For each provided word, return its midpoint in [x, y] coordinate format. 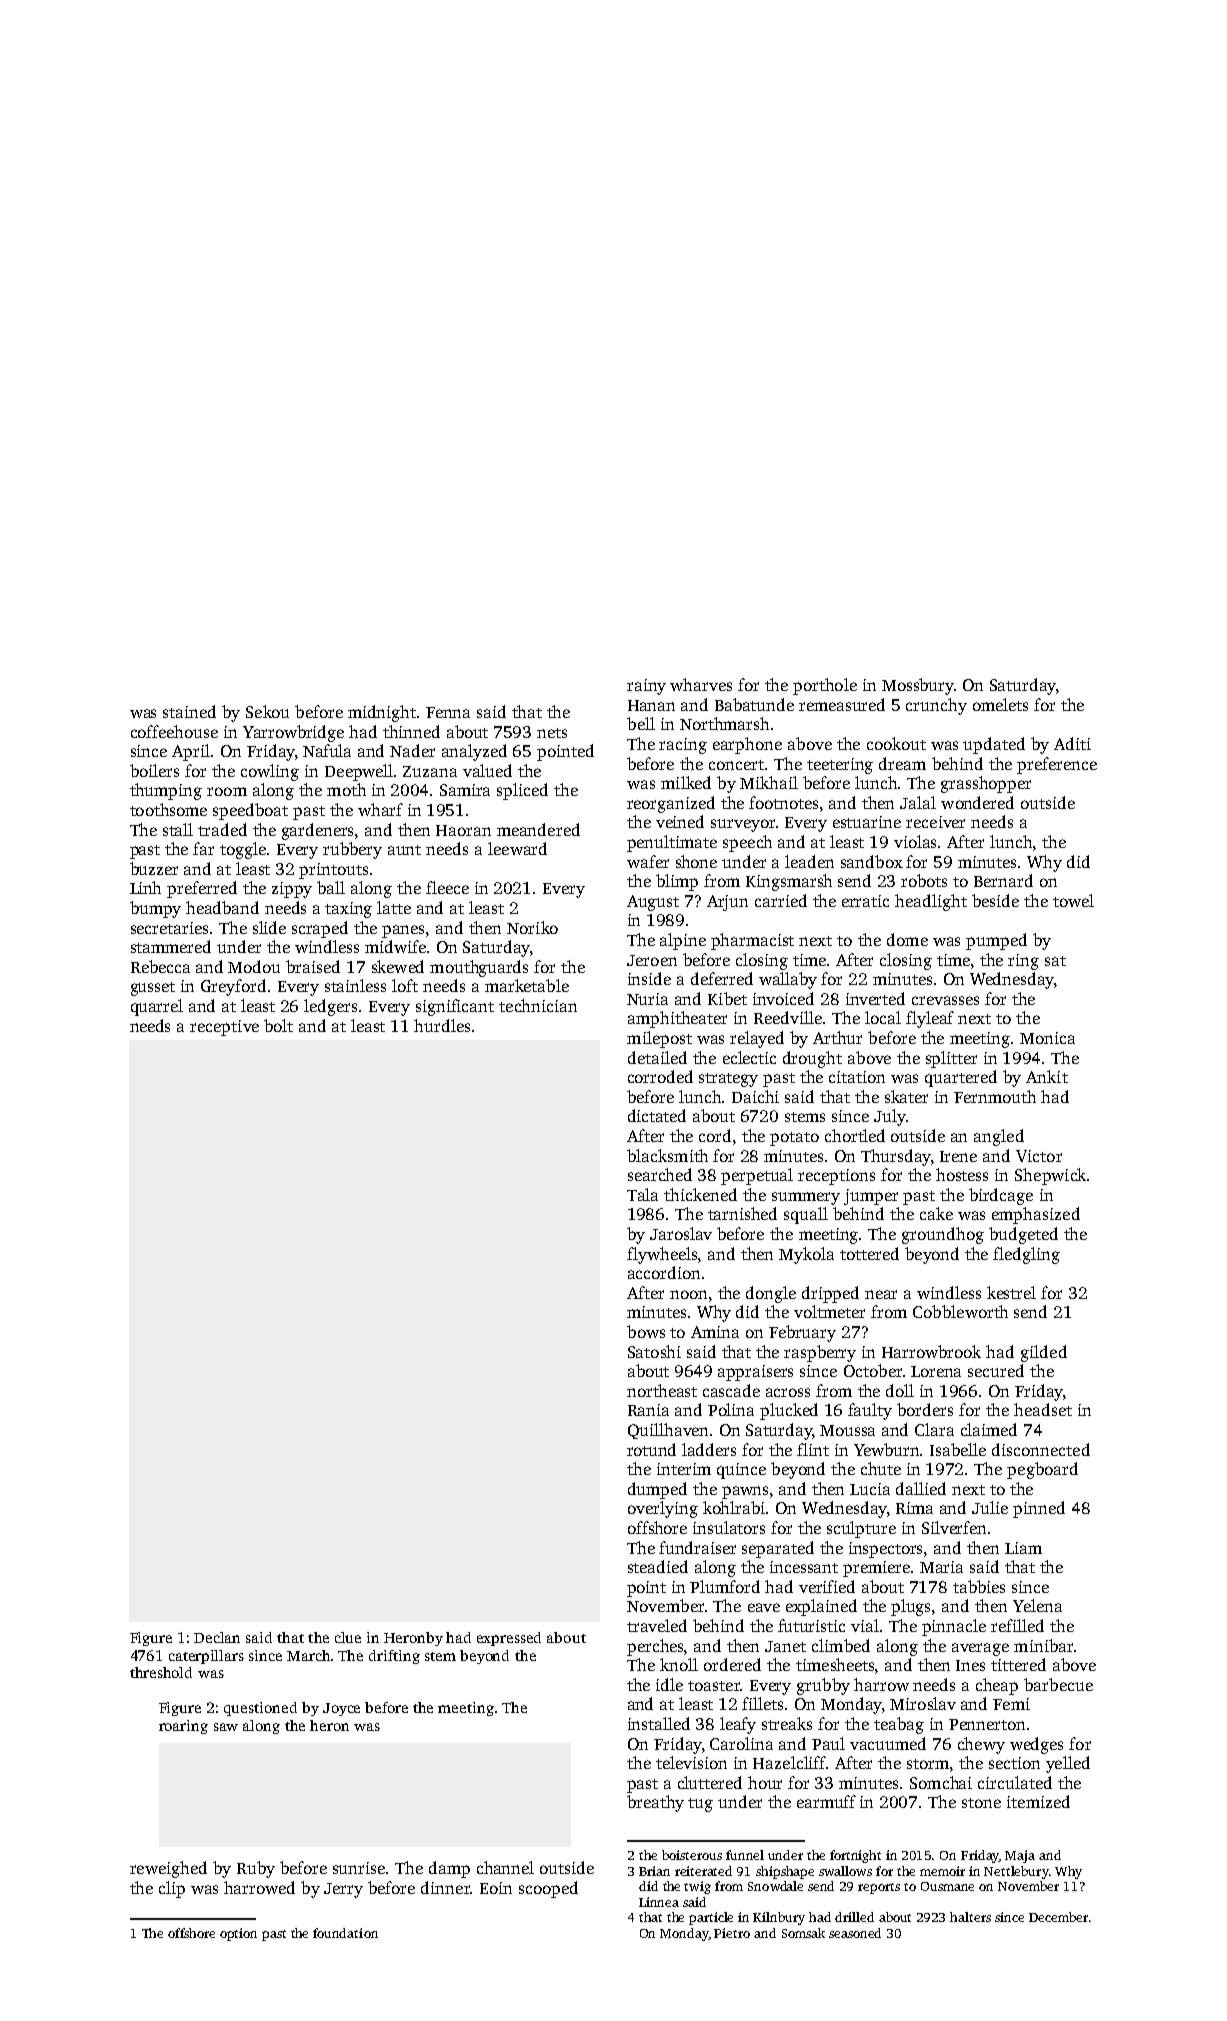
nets [552, 733]
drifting [394, 1657]
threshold [161, 1672]
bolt [278, 1025]
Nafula [327, 750]
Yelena [1037, 1605]
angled [999, 1137]
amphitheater [677, 1019]
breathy [655, 1803]
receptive [224, 1028]
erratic [865, 901]
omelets [1000, 704]
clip [172, 1889]
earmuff [826, 1801]
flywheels [662, 1255]
